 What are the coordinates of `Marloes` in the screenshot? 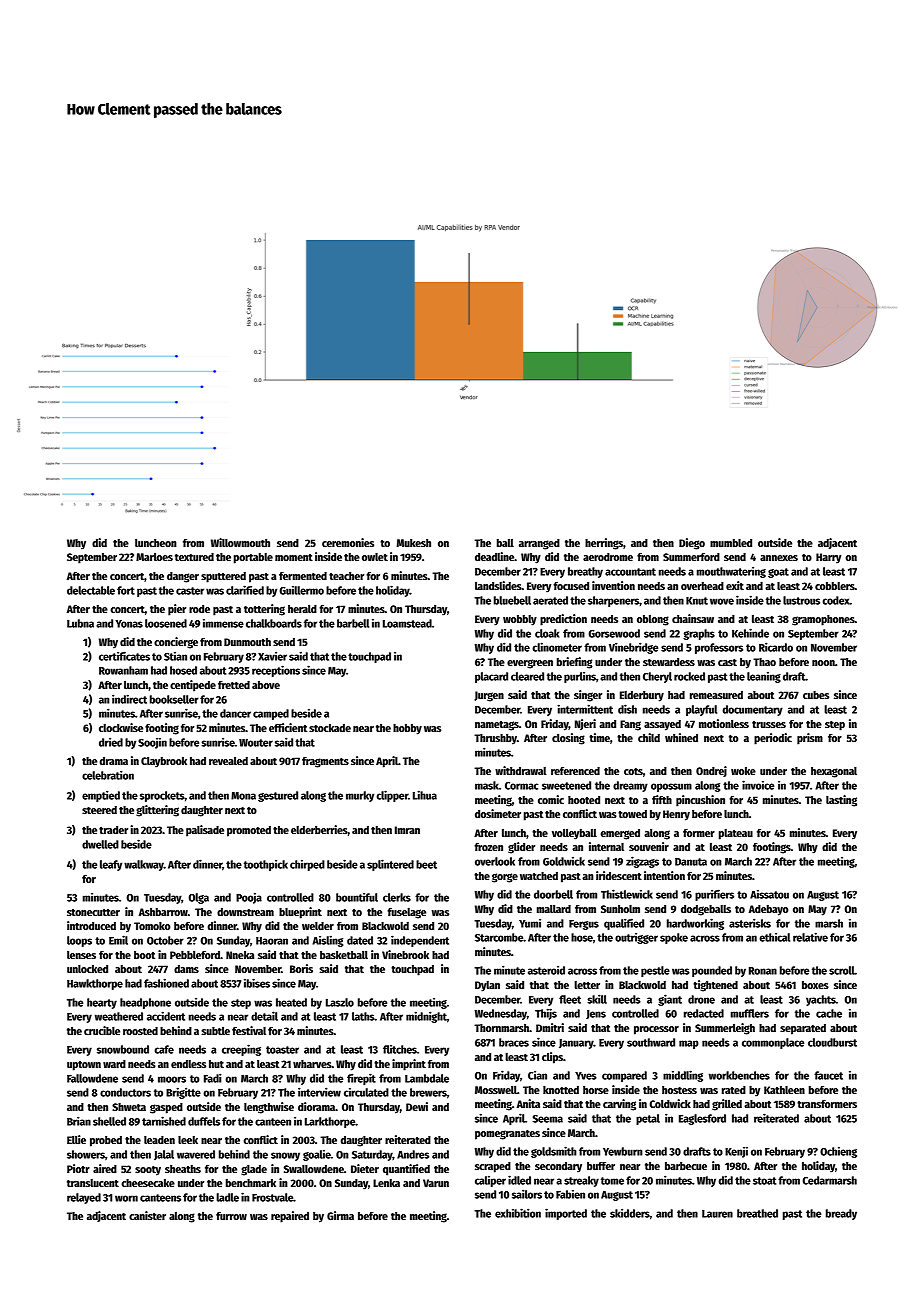 It's located at (154, 557).
